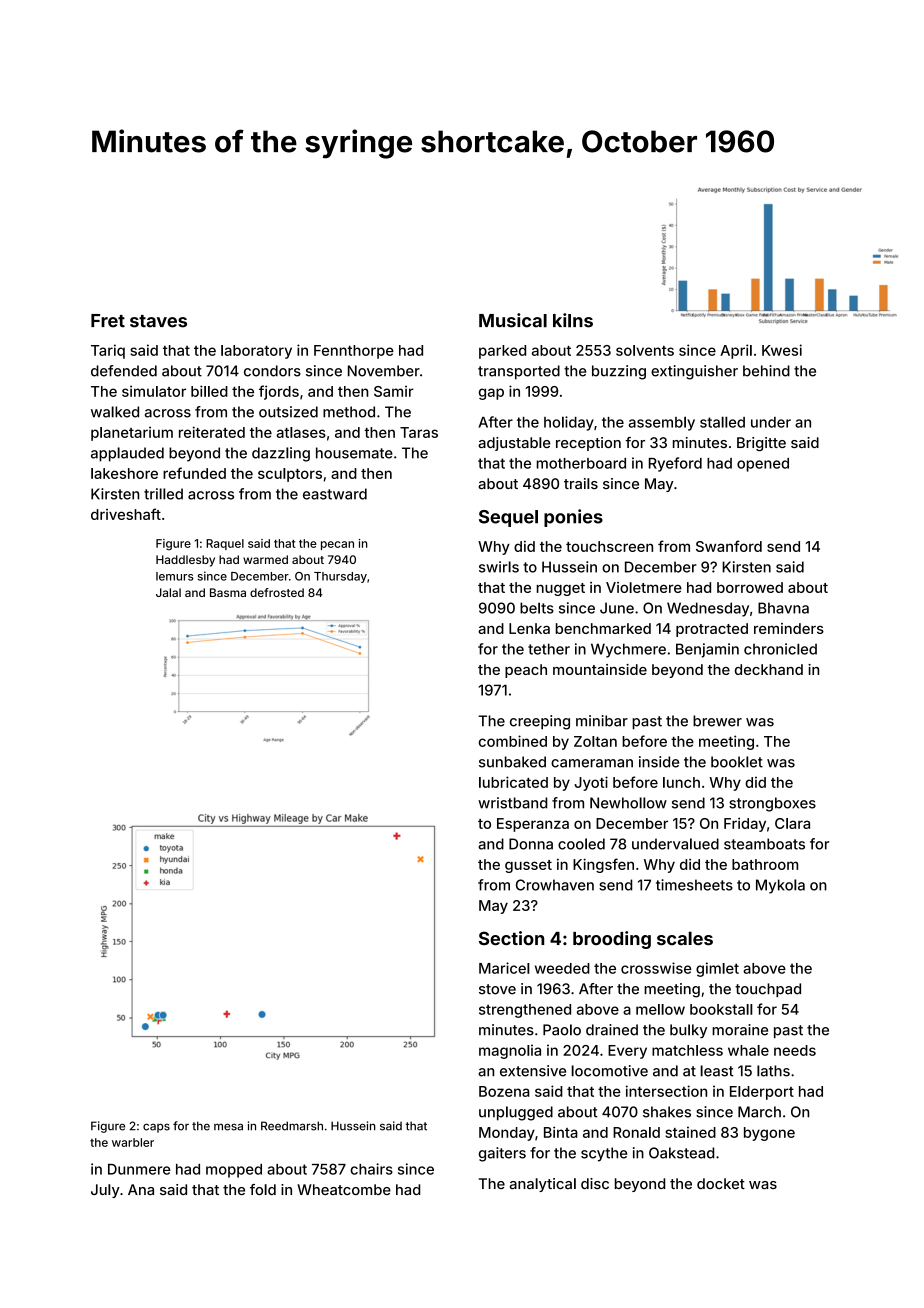  I want to click on eastward, so click(335, 494).
